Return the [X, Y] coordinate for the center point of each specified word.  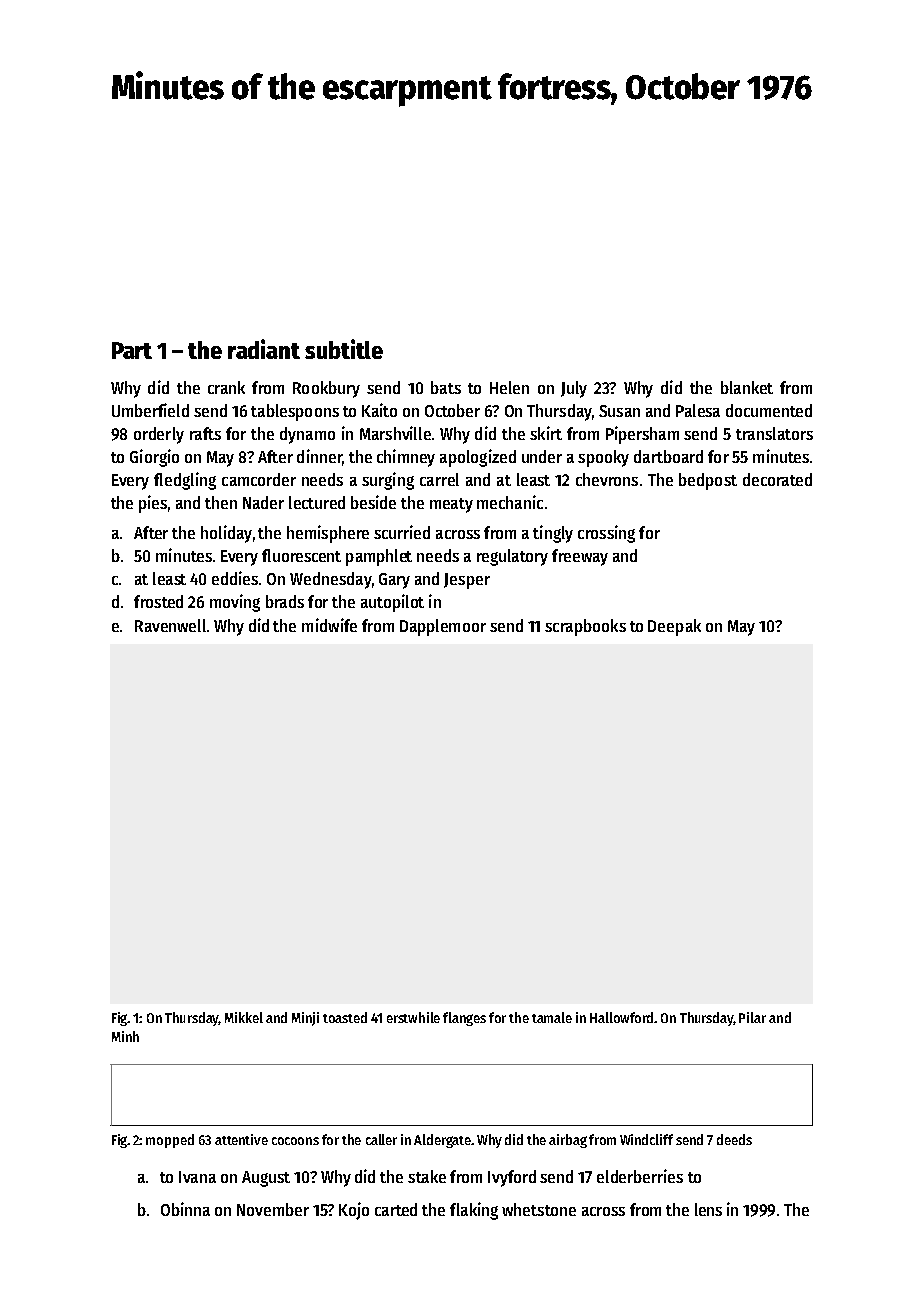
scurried [402, 532]
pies [153, 504]
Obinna [185, 1209]
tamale [552, 1017]
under [542, 456]
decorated [777, 479]
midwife [329, 625]
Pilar [752, 1017]
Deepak [674, 627]
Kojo [354, 1211]
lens [708, 1209]
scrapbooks [585, 627]
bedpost [708, 481]
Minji [305, 1019]
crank [226, 387]
